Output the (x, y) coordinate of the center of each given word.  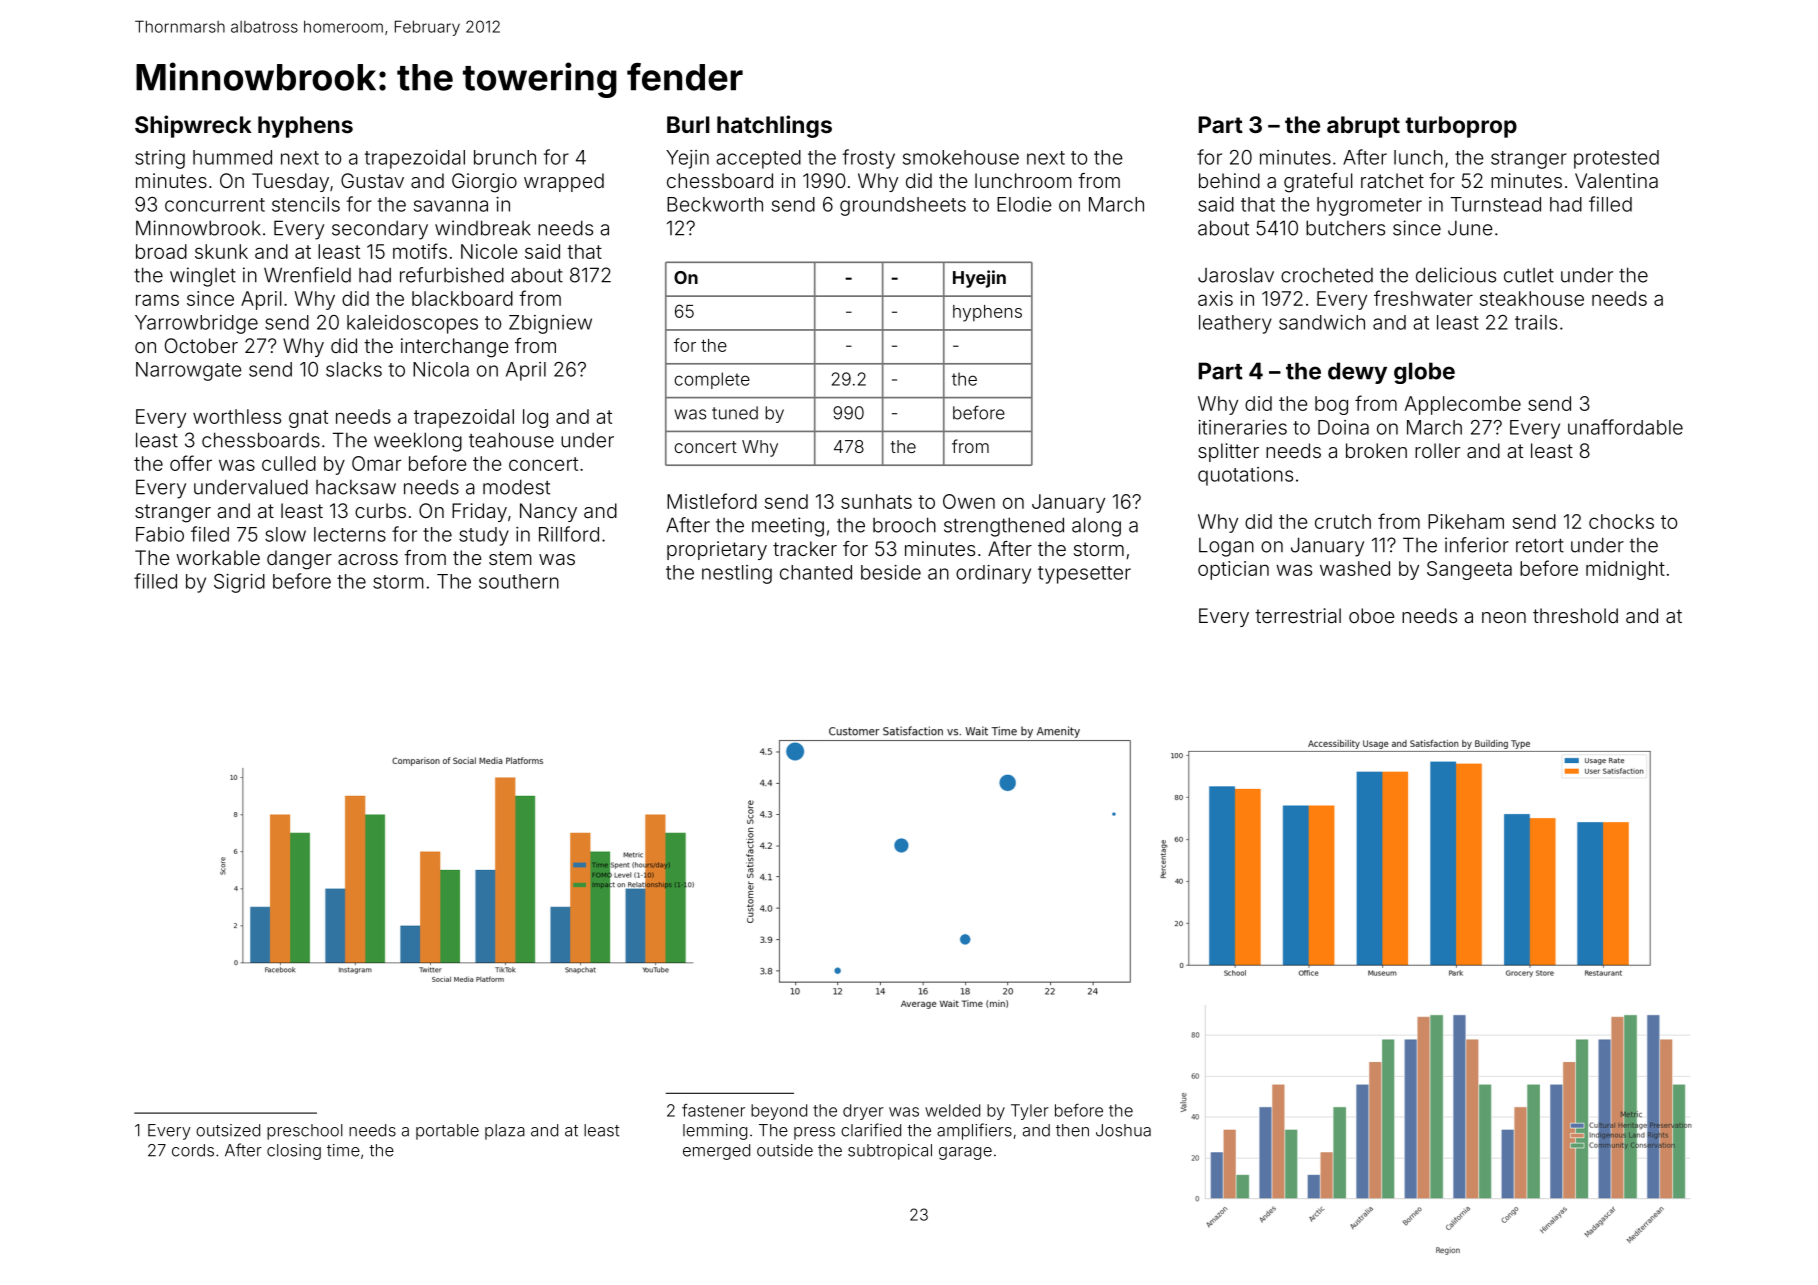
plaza (505, 1132)
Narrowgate (189, 371)
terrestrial (1298, 615)
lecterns (350, 534)
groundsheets (903, 206)
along (1096, 527)
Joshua (1123, 1130)
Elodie (1024, 204)
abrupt (1363, 127)
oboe (1372, 615)
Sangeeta (1469, 570)
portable (447, 1132)
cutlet (1529, 275)
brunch (505, 157)
